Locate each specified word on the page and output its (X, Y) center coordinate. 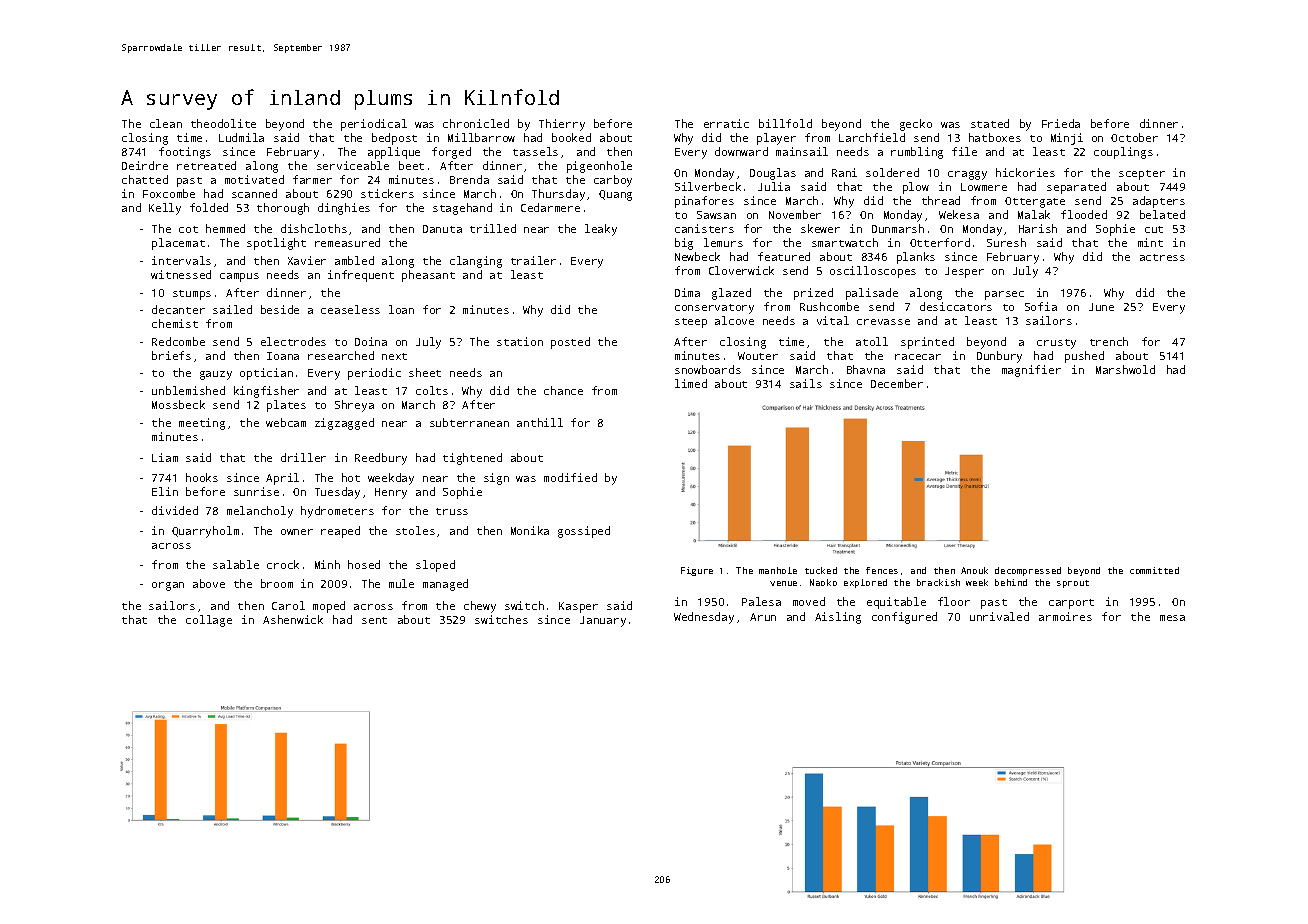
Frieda (1061, 123)
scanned (254, 193)
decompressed (1028, 571)
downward (741, 151)
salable (236, 564)
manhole (778, 570)
